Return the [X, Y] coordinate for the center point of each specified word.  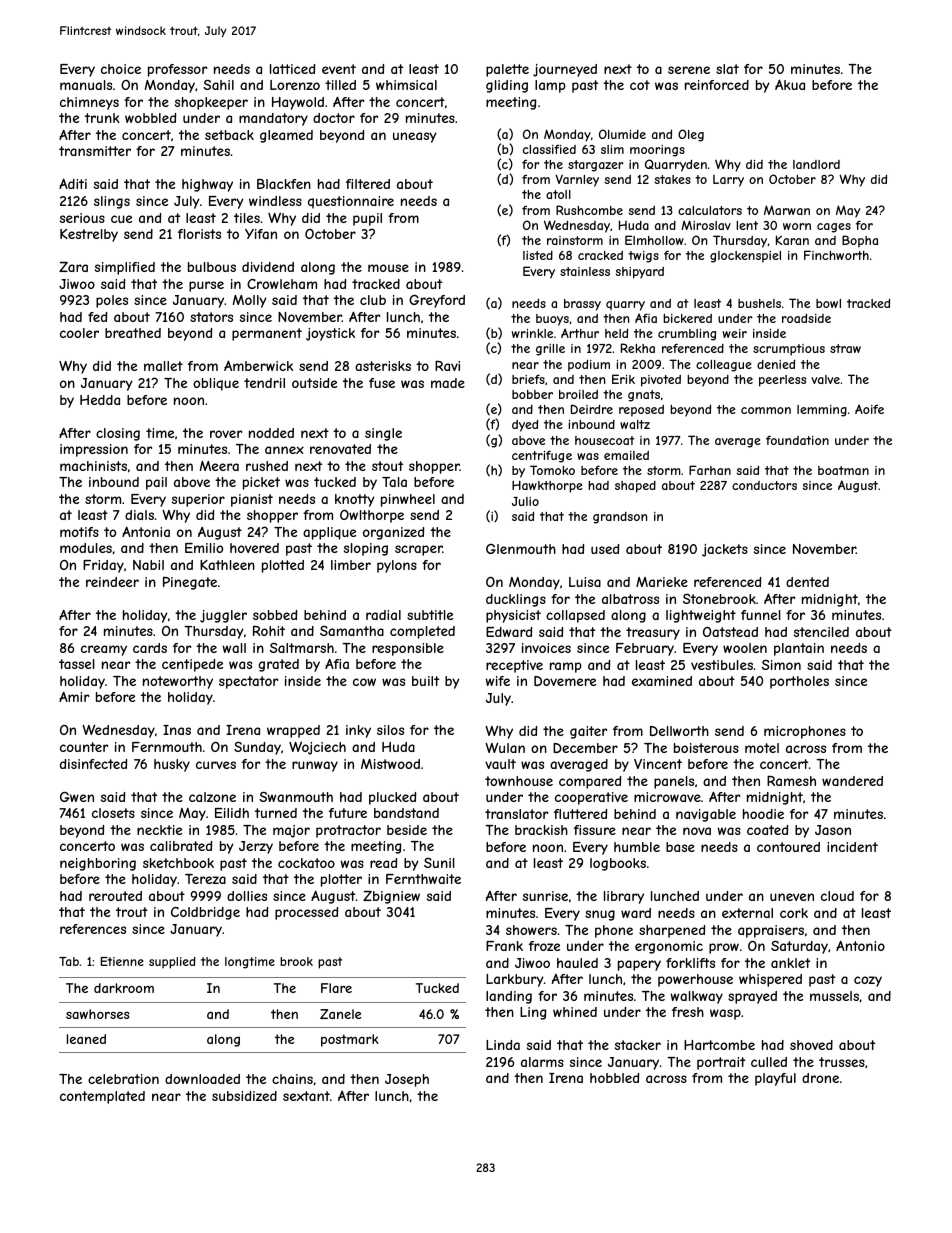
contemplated [102, 1097]
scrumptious [789, 350]
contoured [788, 847]
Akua [790, 84]
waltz [635, 424]
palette [507, 70]
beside [407, 830]
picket [261, 483]
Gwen [77, 797]
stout [387, 466]
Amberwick [258, 365]
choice [121, 69]
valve [825, 379]
